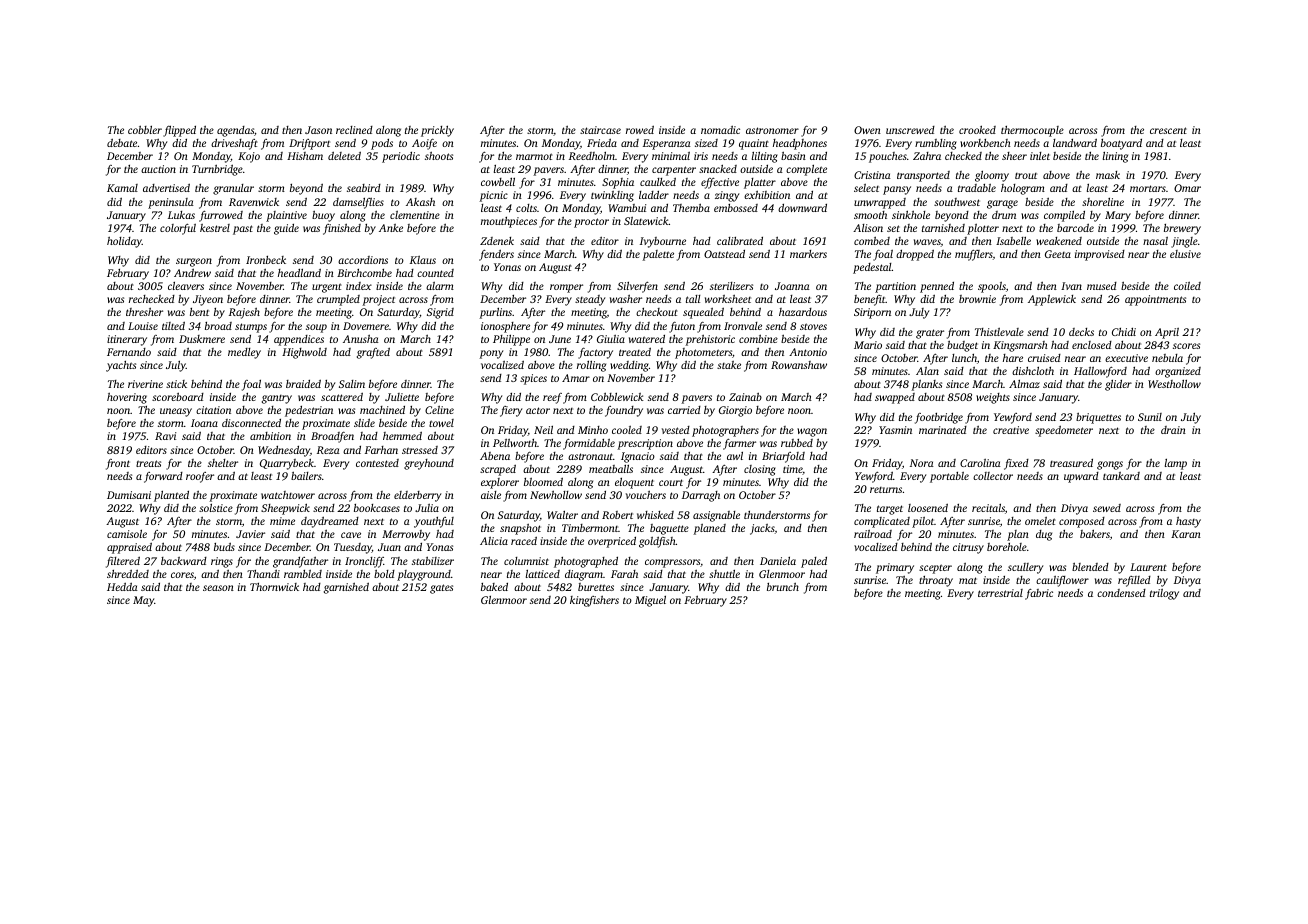 The image size is (1308, 924). What do you see at coordinates (303, 383) in the image?
I see `braided` at bounding box center [303, 383].
